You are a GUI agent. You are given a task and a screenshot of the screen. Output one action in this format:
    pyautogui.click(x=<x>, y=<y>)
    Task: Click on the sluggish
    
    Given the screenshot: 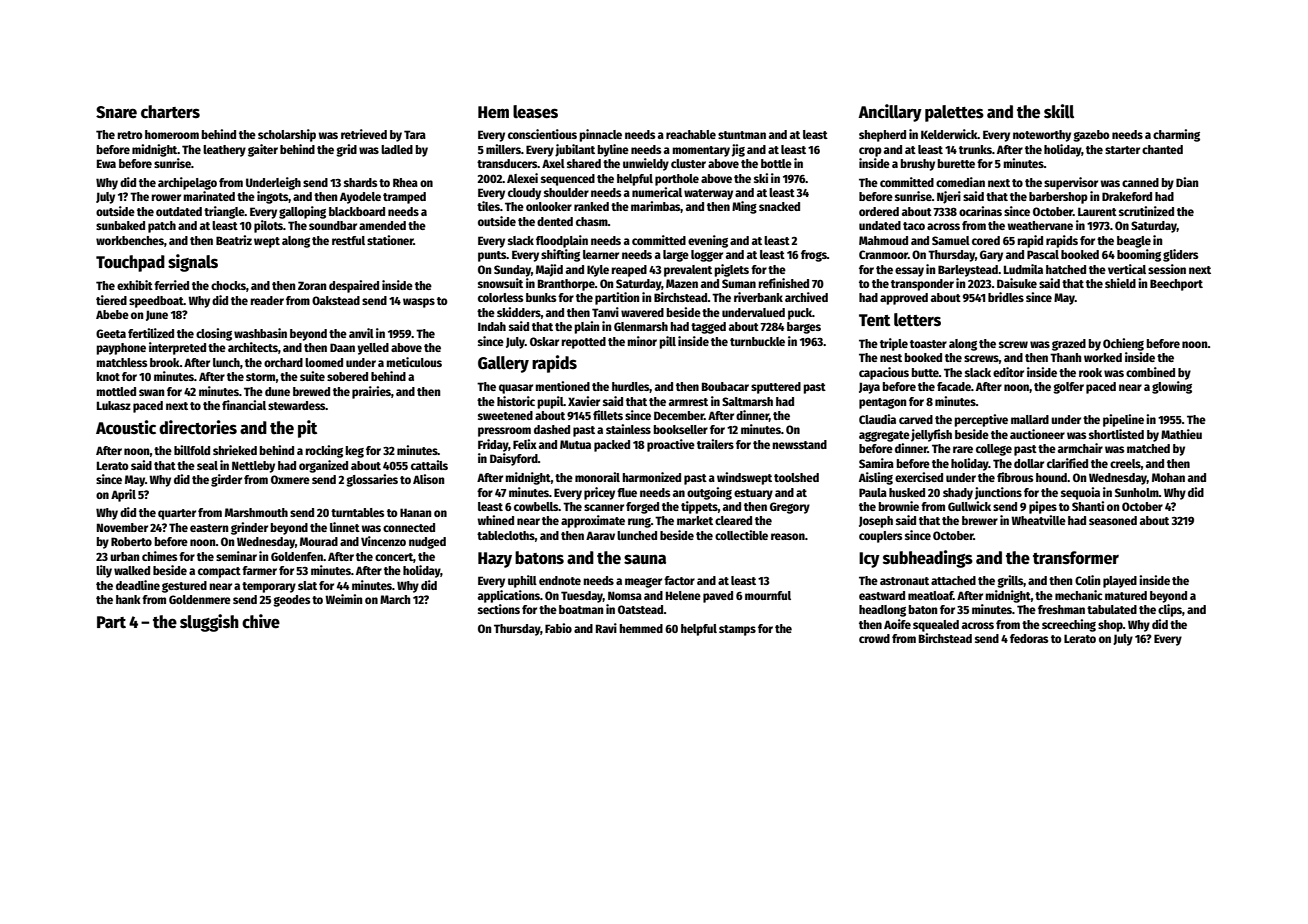 What is the action you would take?
    pyautogui.click(x=209, y=623)
